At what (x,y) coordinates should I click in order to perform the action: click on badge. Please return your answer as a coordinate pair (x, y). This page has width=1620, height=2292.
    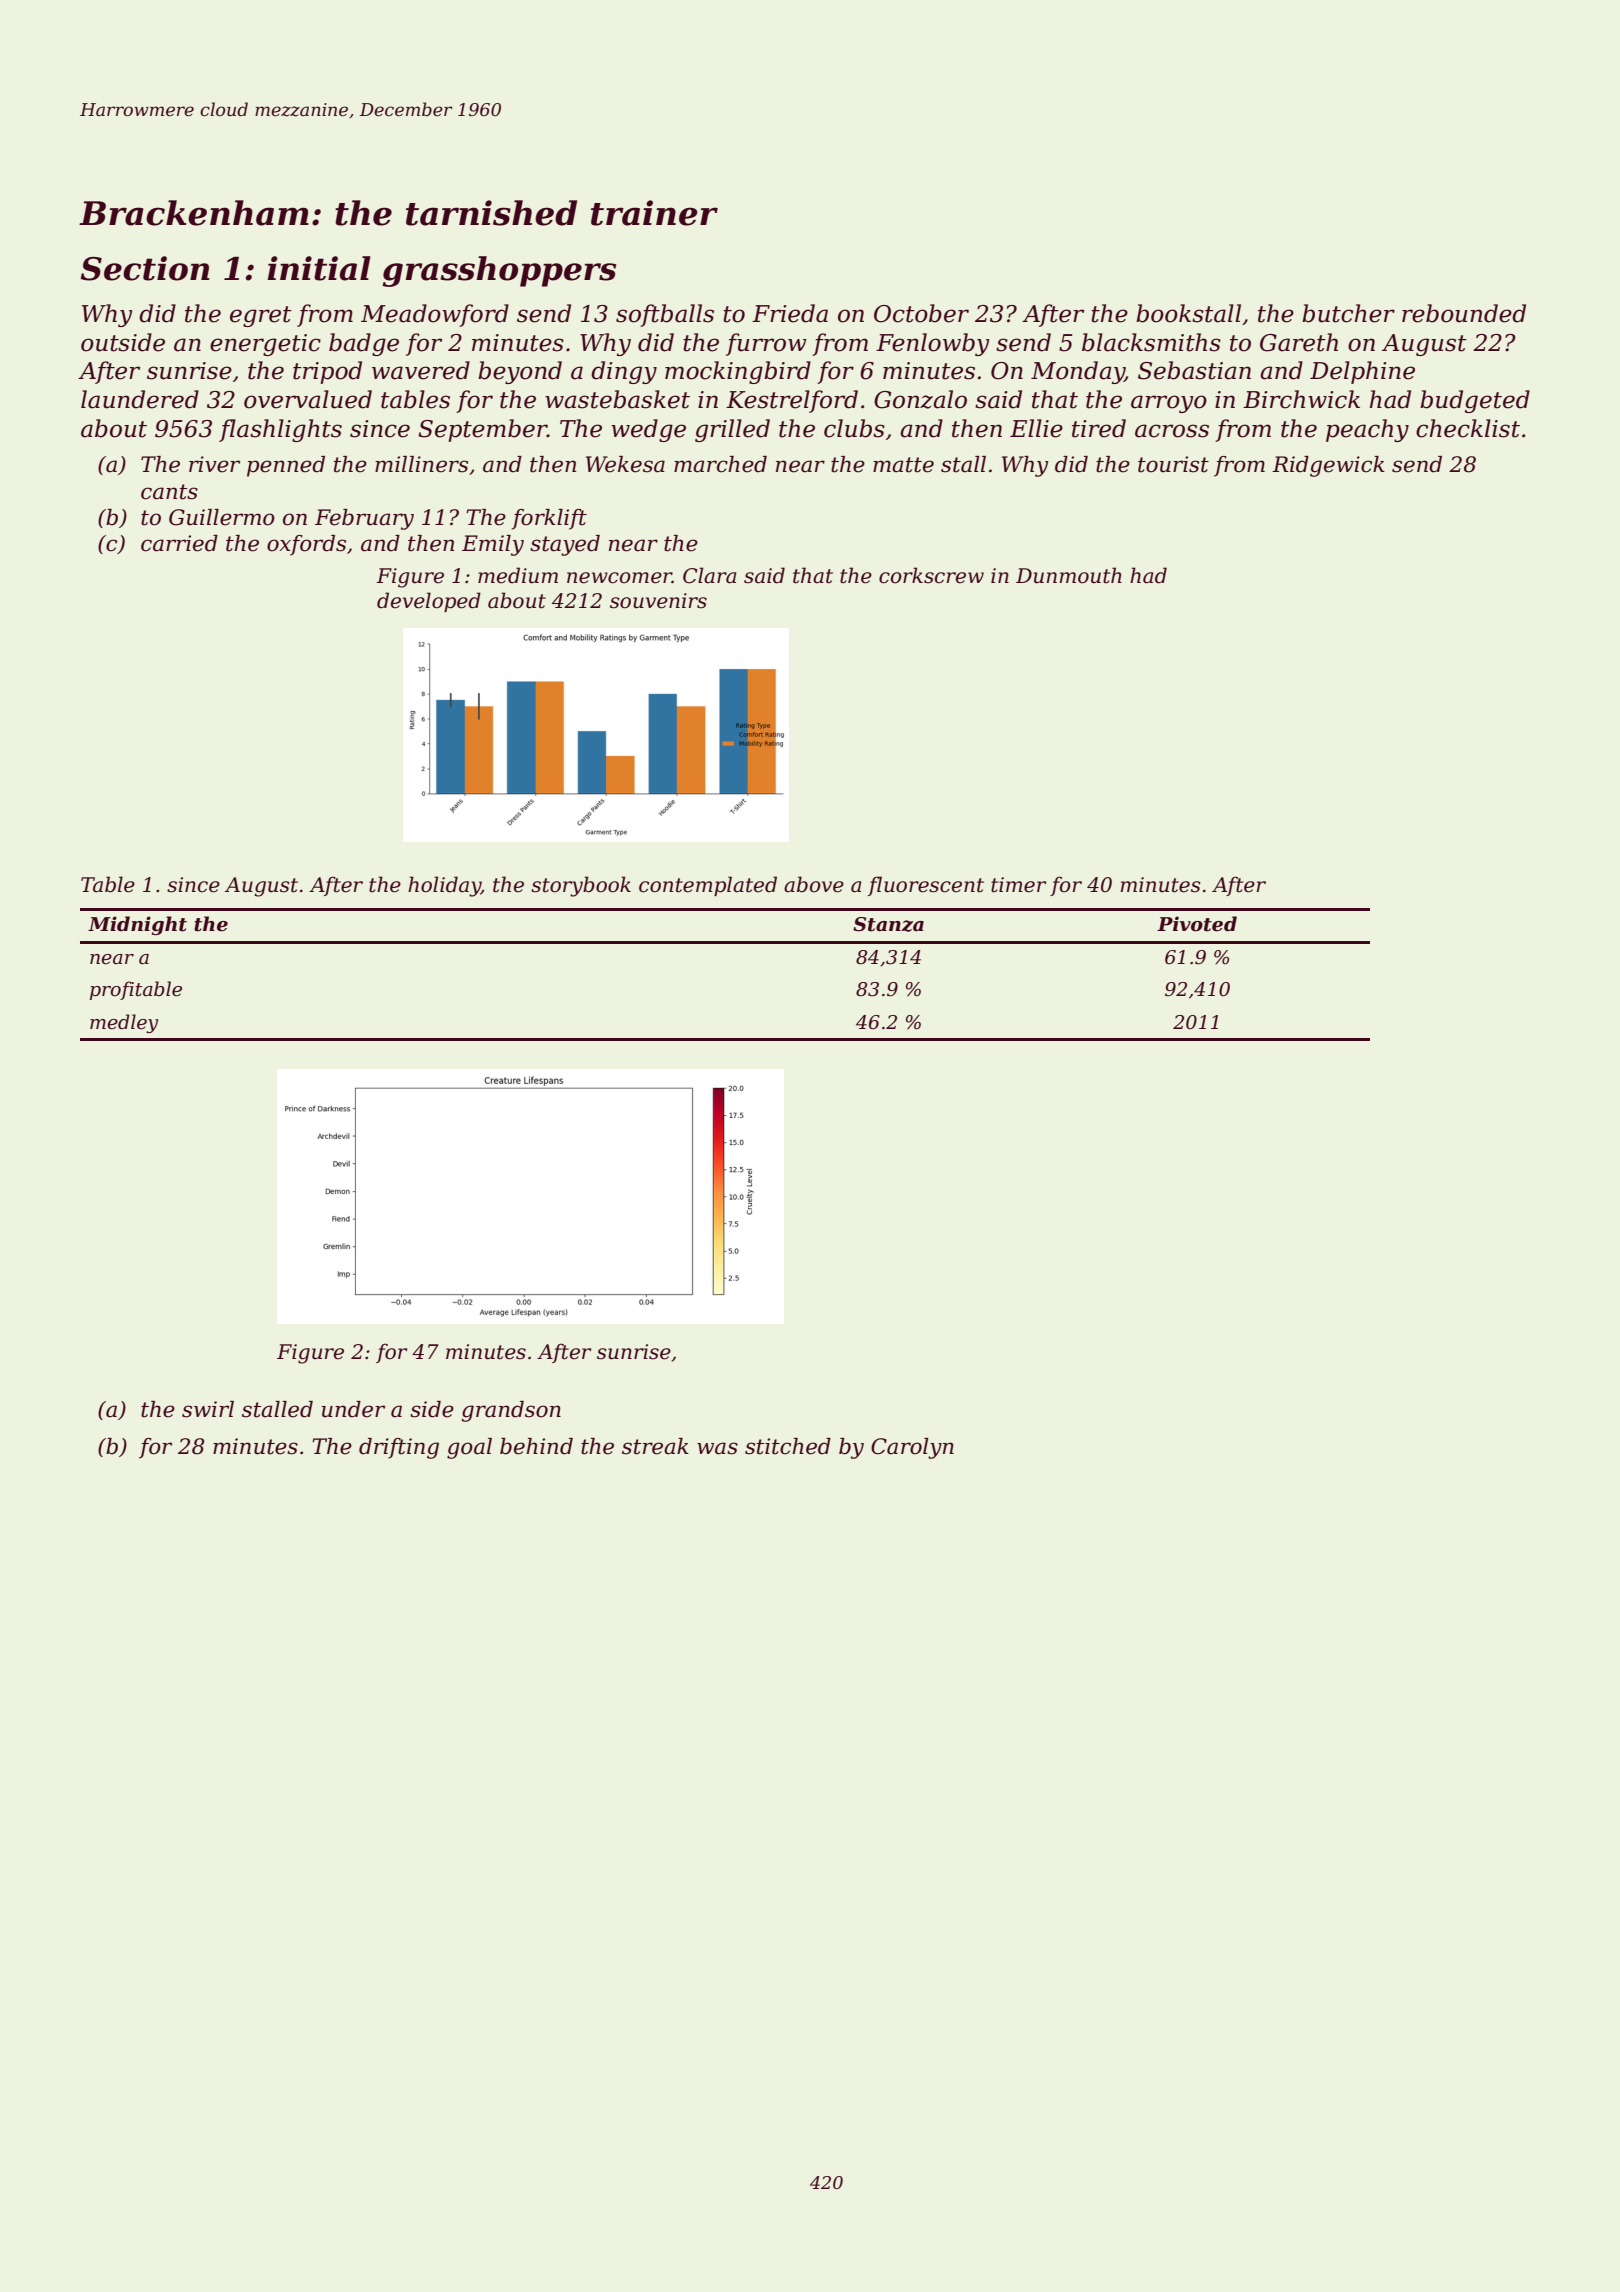
    Looking at the image, I should click on (364, 344).
